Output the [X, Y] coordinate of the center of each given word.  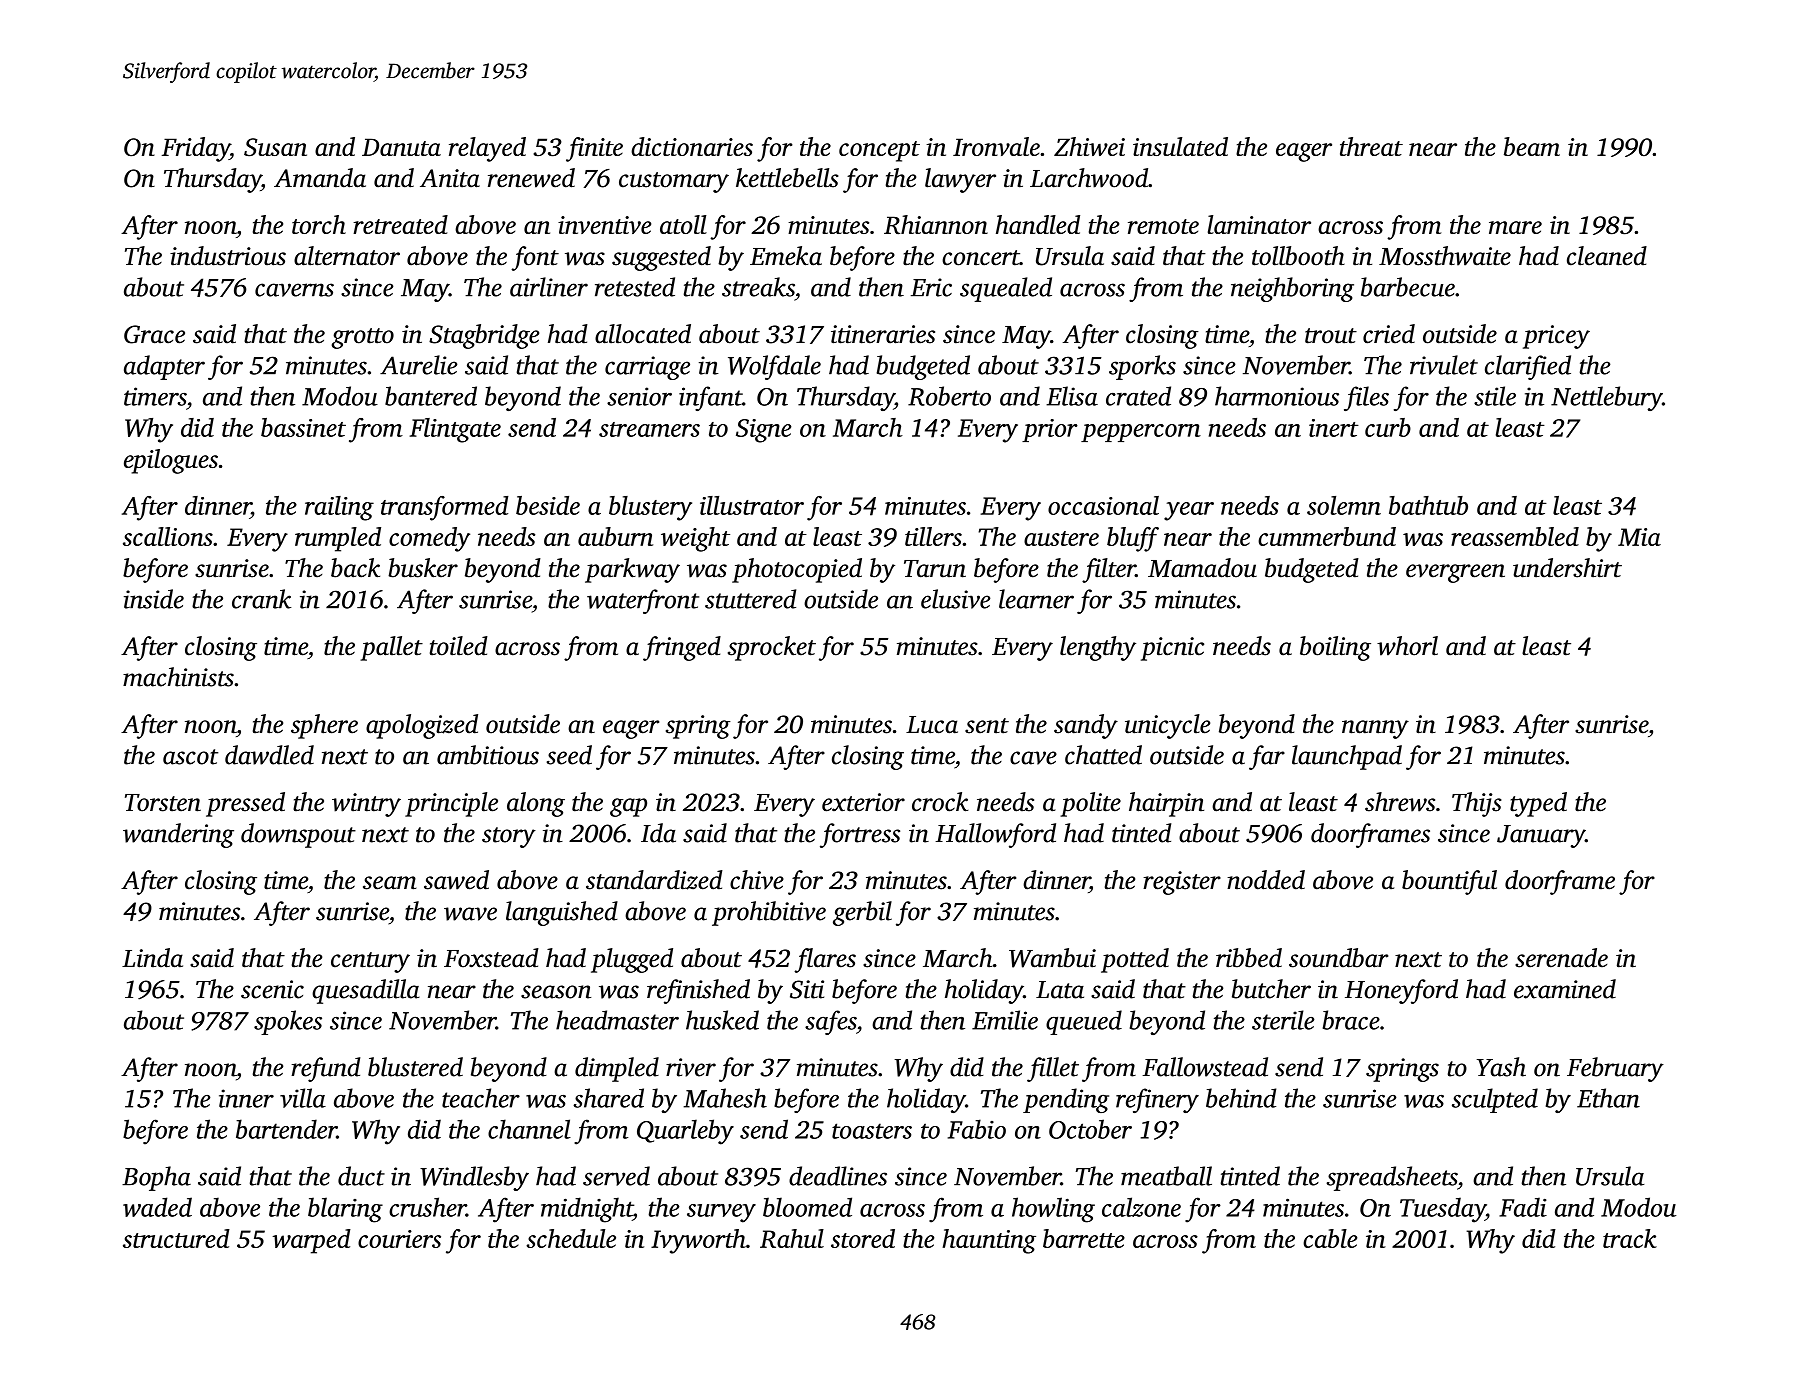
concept [879, 151]
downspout [298, 835]
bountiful [1449, 882]
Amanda [320, 178]
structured [176, 1238]
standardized [654, 880]
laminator [1259, 224]
